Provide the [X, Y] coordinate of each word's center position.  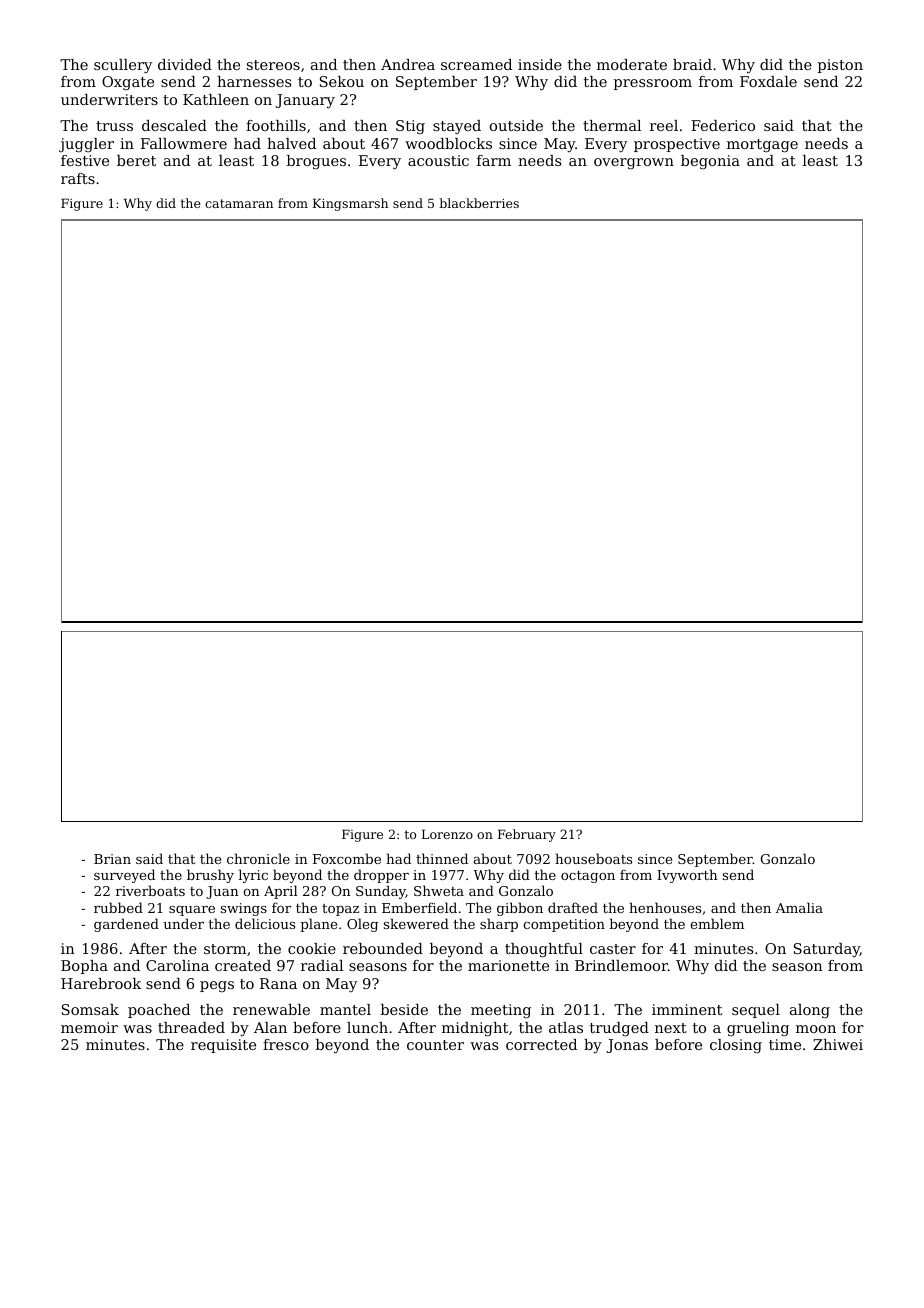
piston [840, 66]
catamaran [239, 203]
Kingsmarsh [350, 204]
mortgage [762, 146]
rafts [78, 178]
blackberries [479, 203]
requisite [223, 1046]
